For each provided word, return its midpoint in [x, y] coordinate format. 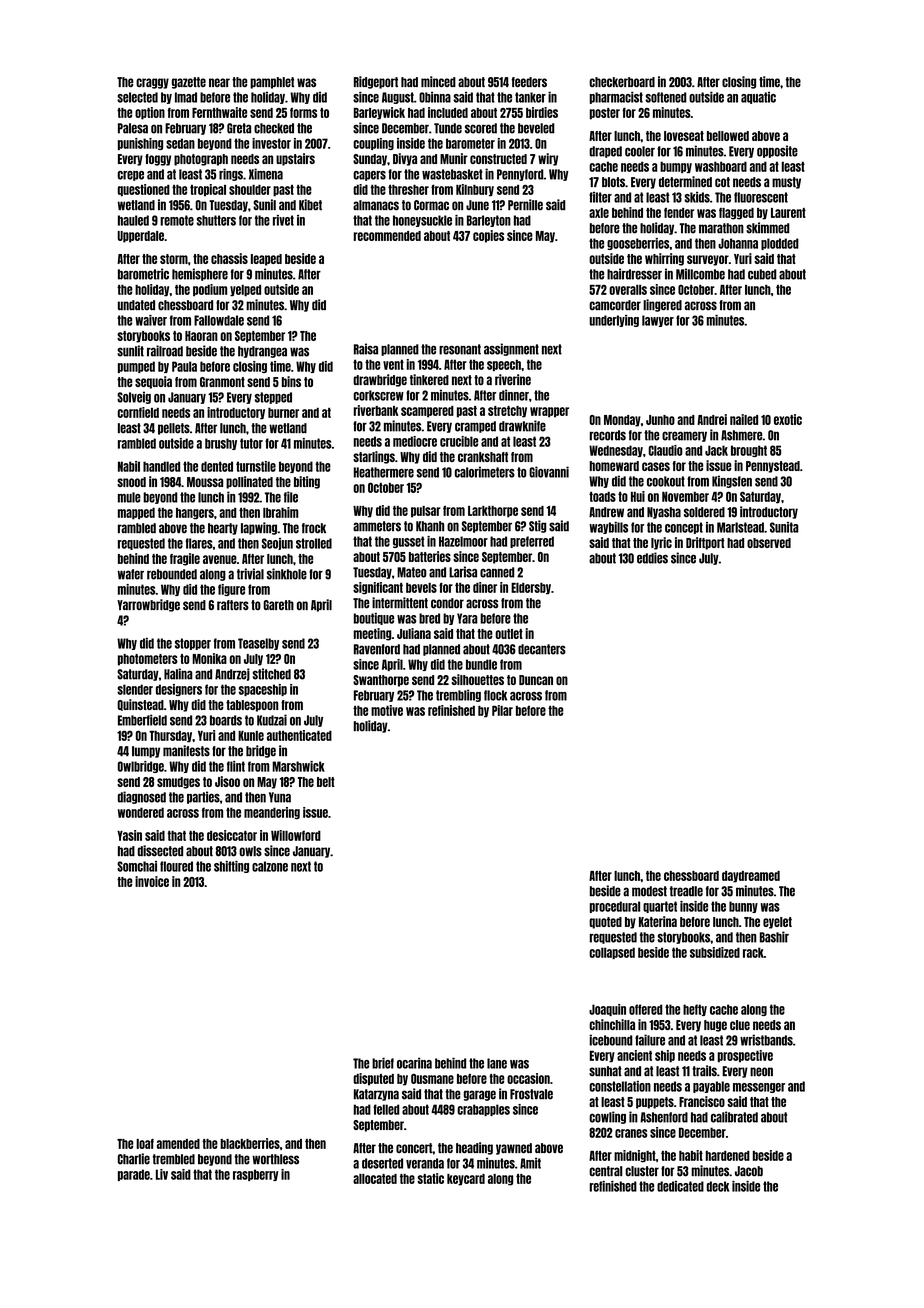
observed [769, 543]
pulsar [426, 512]
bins [291, 381]
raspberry [255, 1175]
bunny [743, 907]
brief [383, 1063]
